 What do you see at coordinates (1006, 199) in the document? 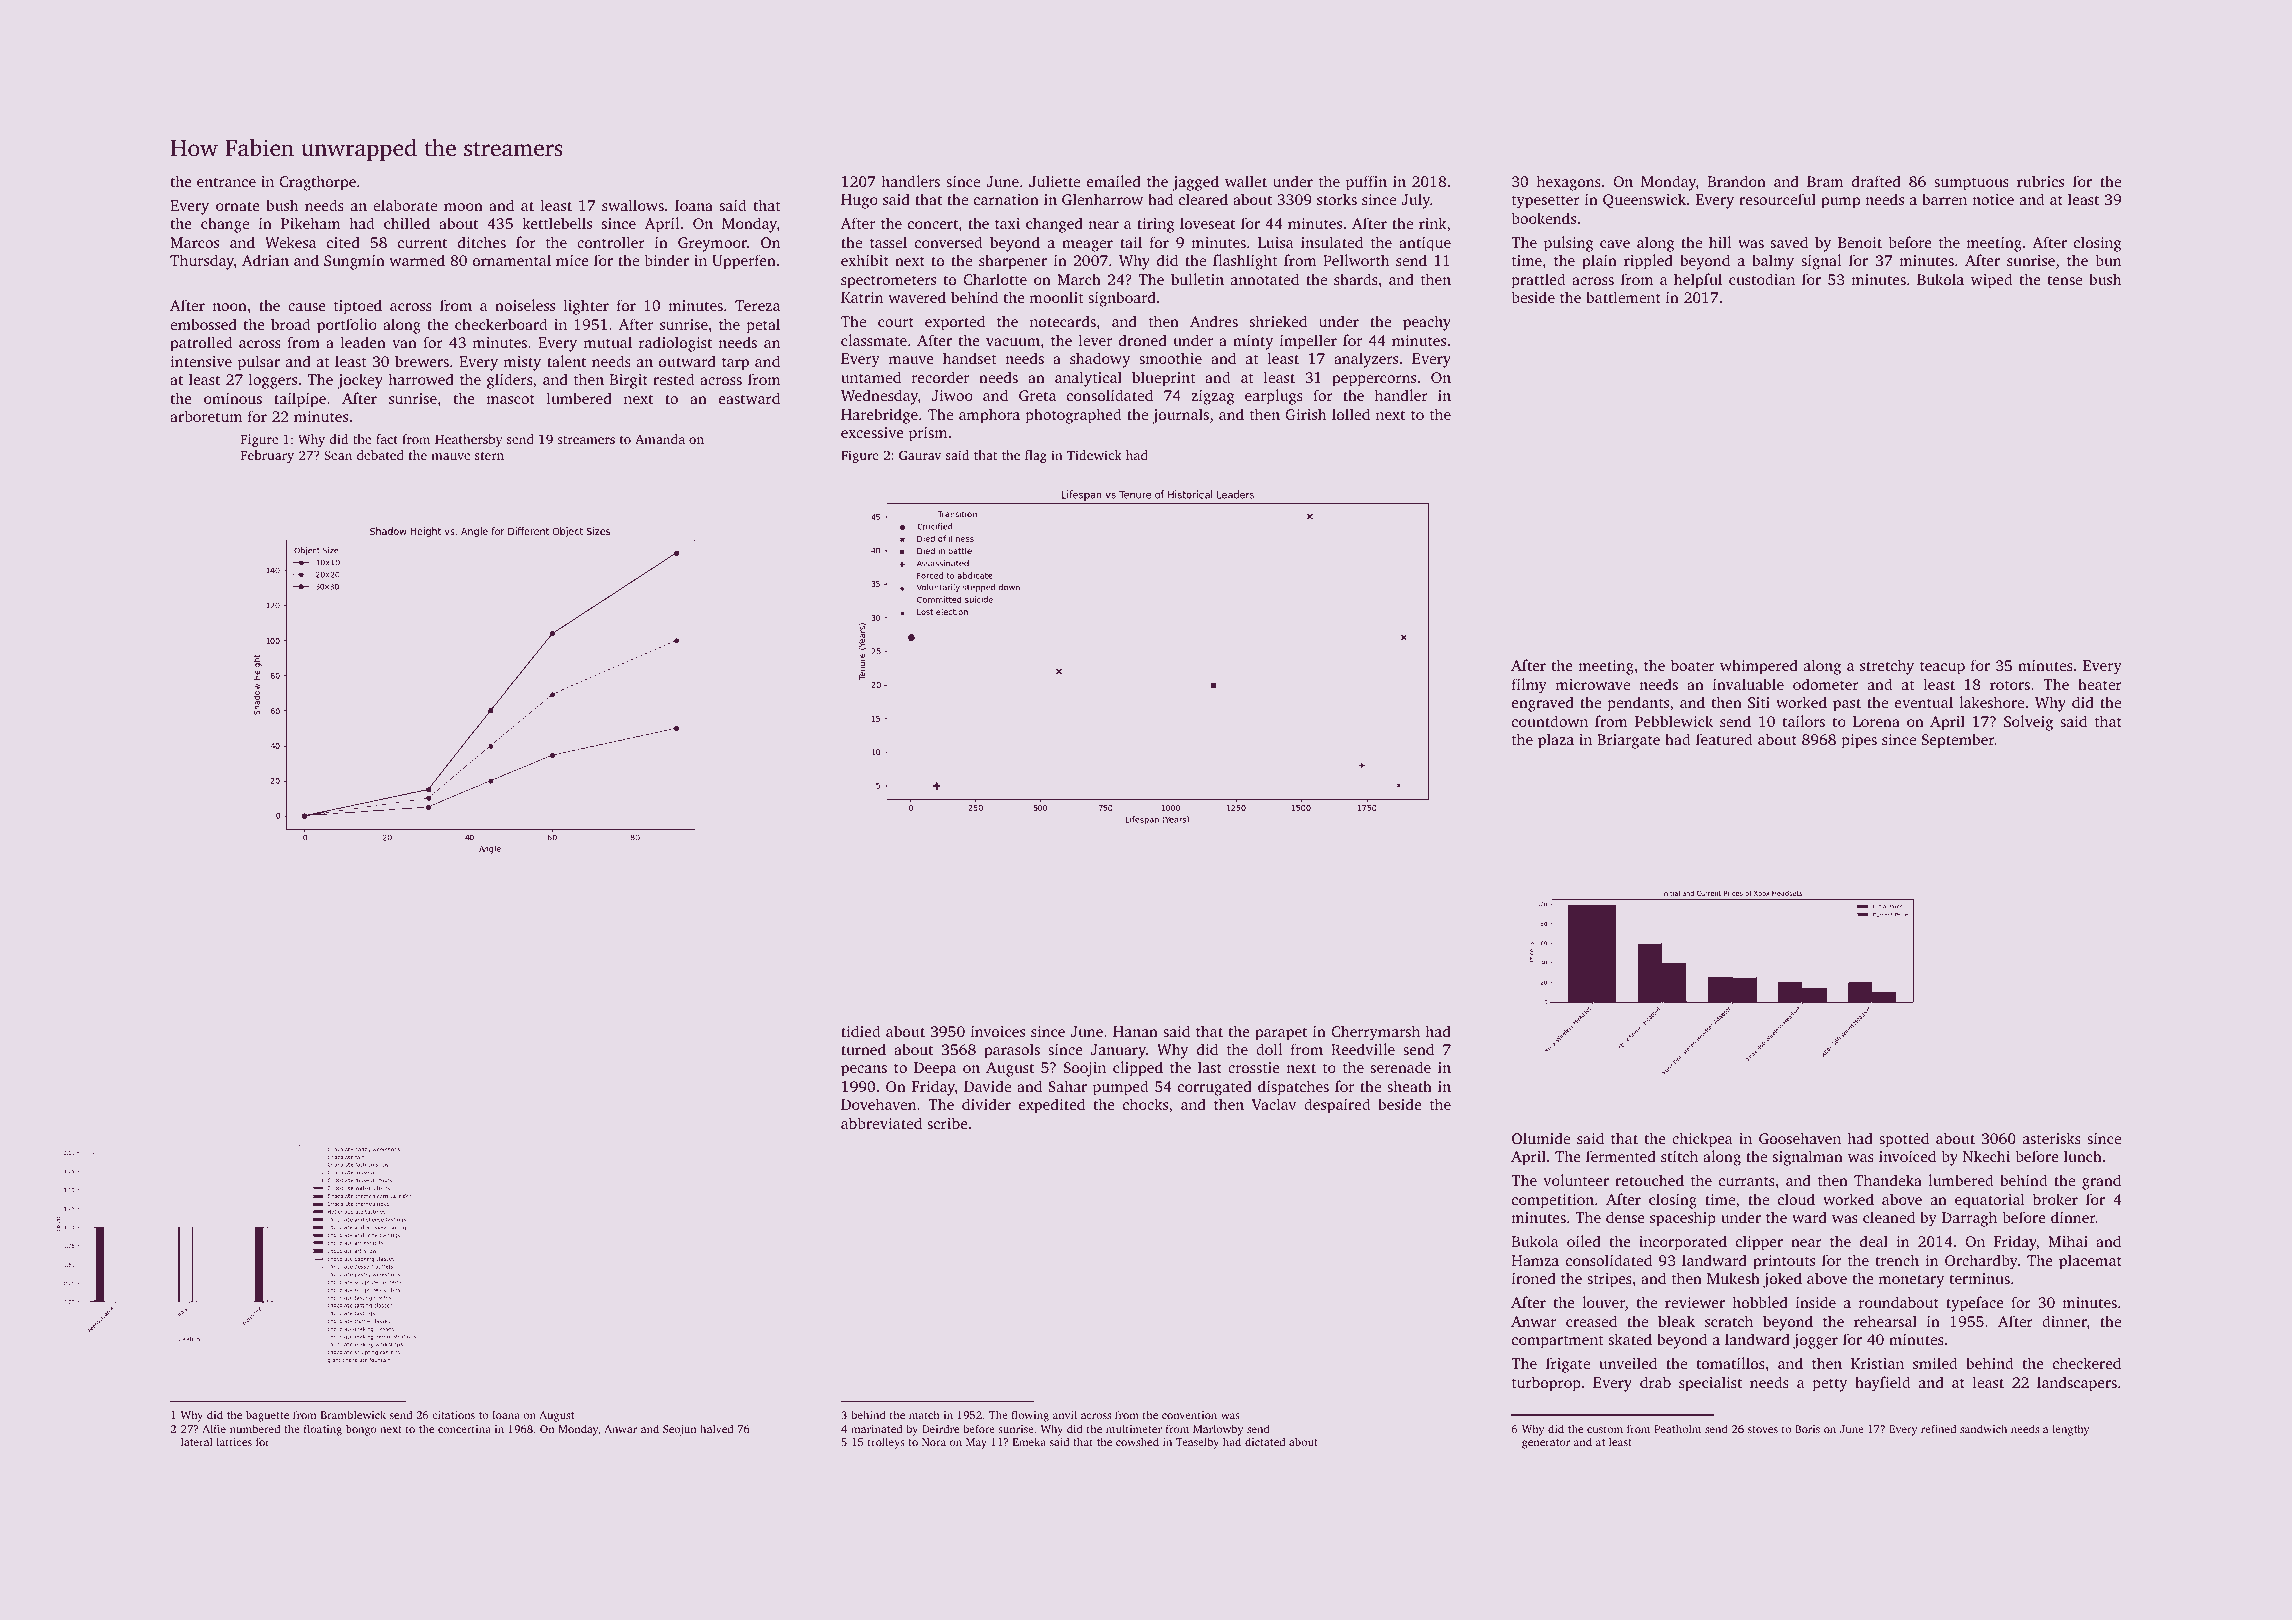
I see `carnation` at bounding box center [1006, 199].
